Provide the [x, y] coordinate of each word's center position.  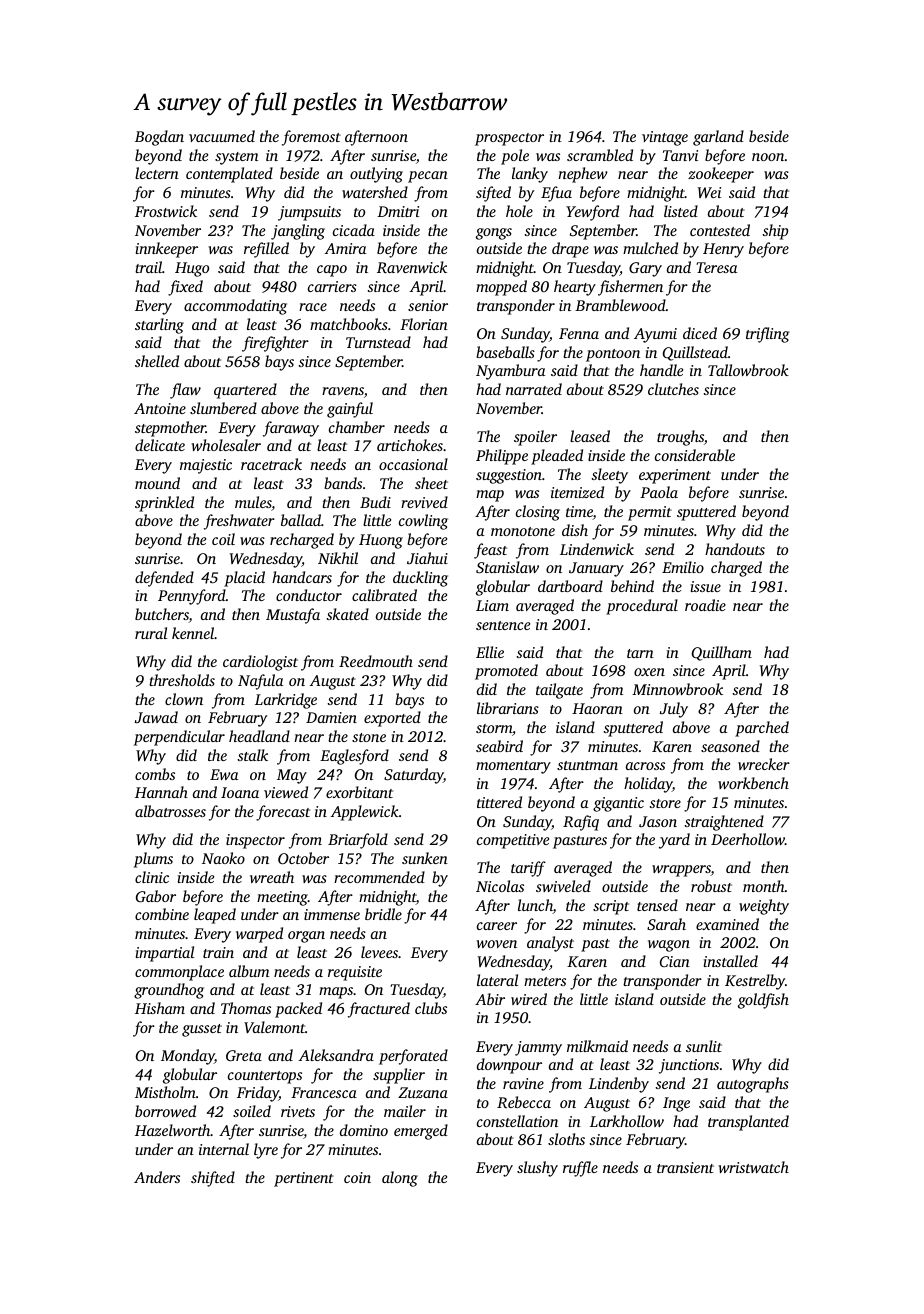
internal [224, 1149]
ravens [343, 391]
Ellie [490, 652]
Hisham [160, 1008]
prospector [509, 139]
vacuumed [222, 136]
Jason [658, 821]
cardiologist [260, 663]
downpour [509, 1066]
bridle [383, 914]
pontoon [613, 355]
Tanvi [680, 155]
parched [762, 729]
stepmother [170, 429]
